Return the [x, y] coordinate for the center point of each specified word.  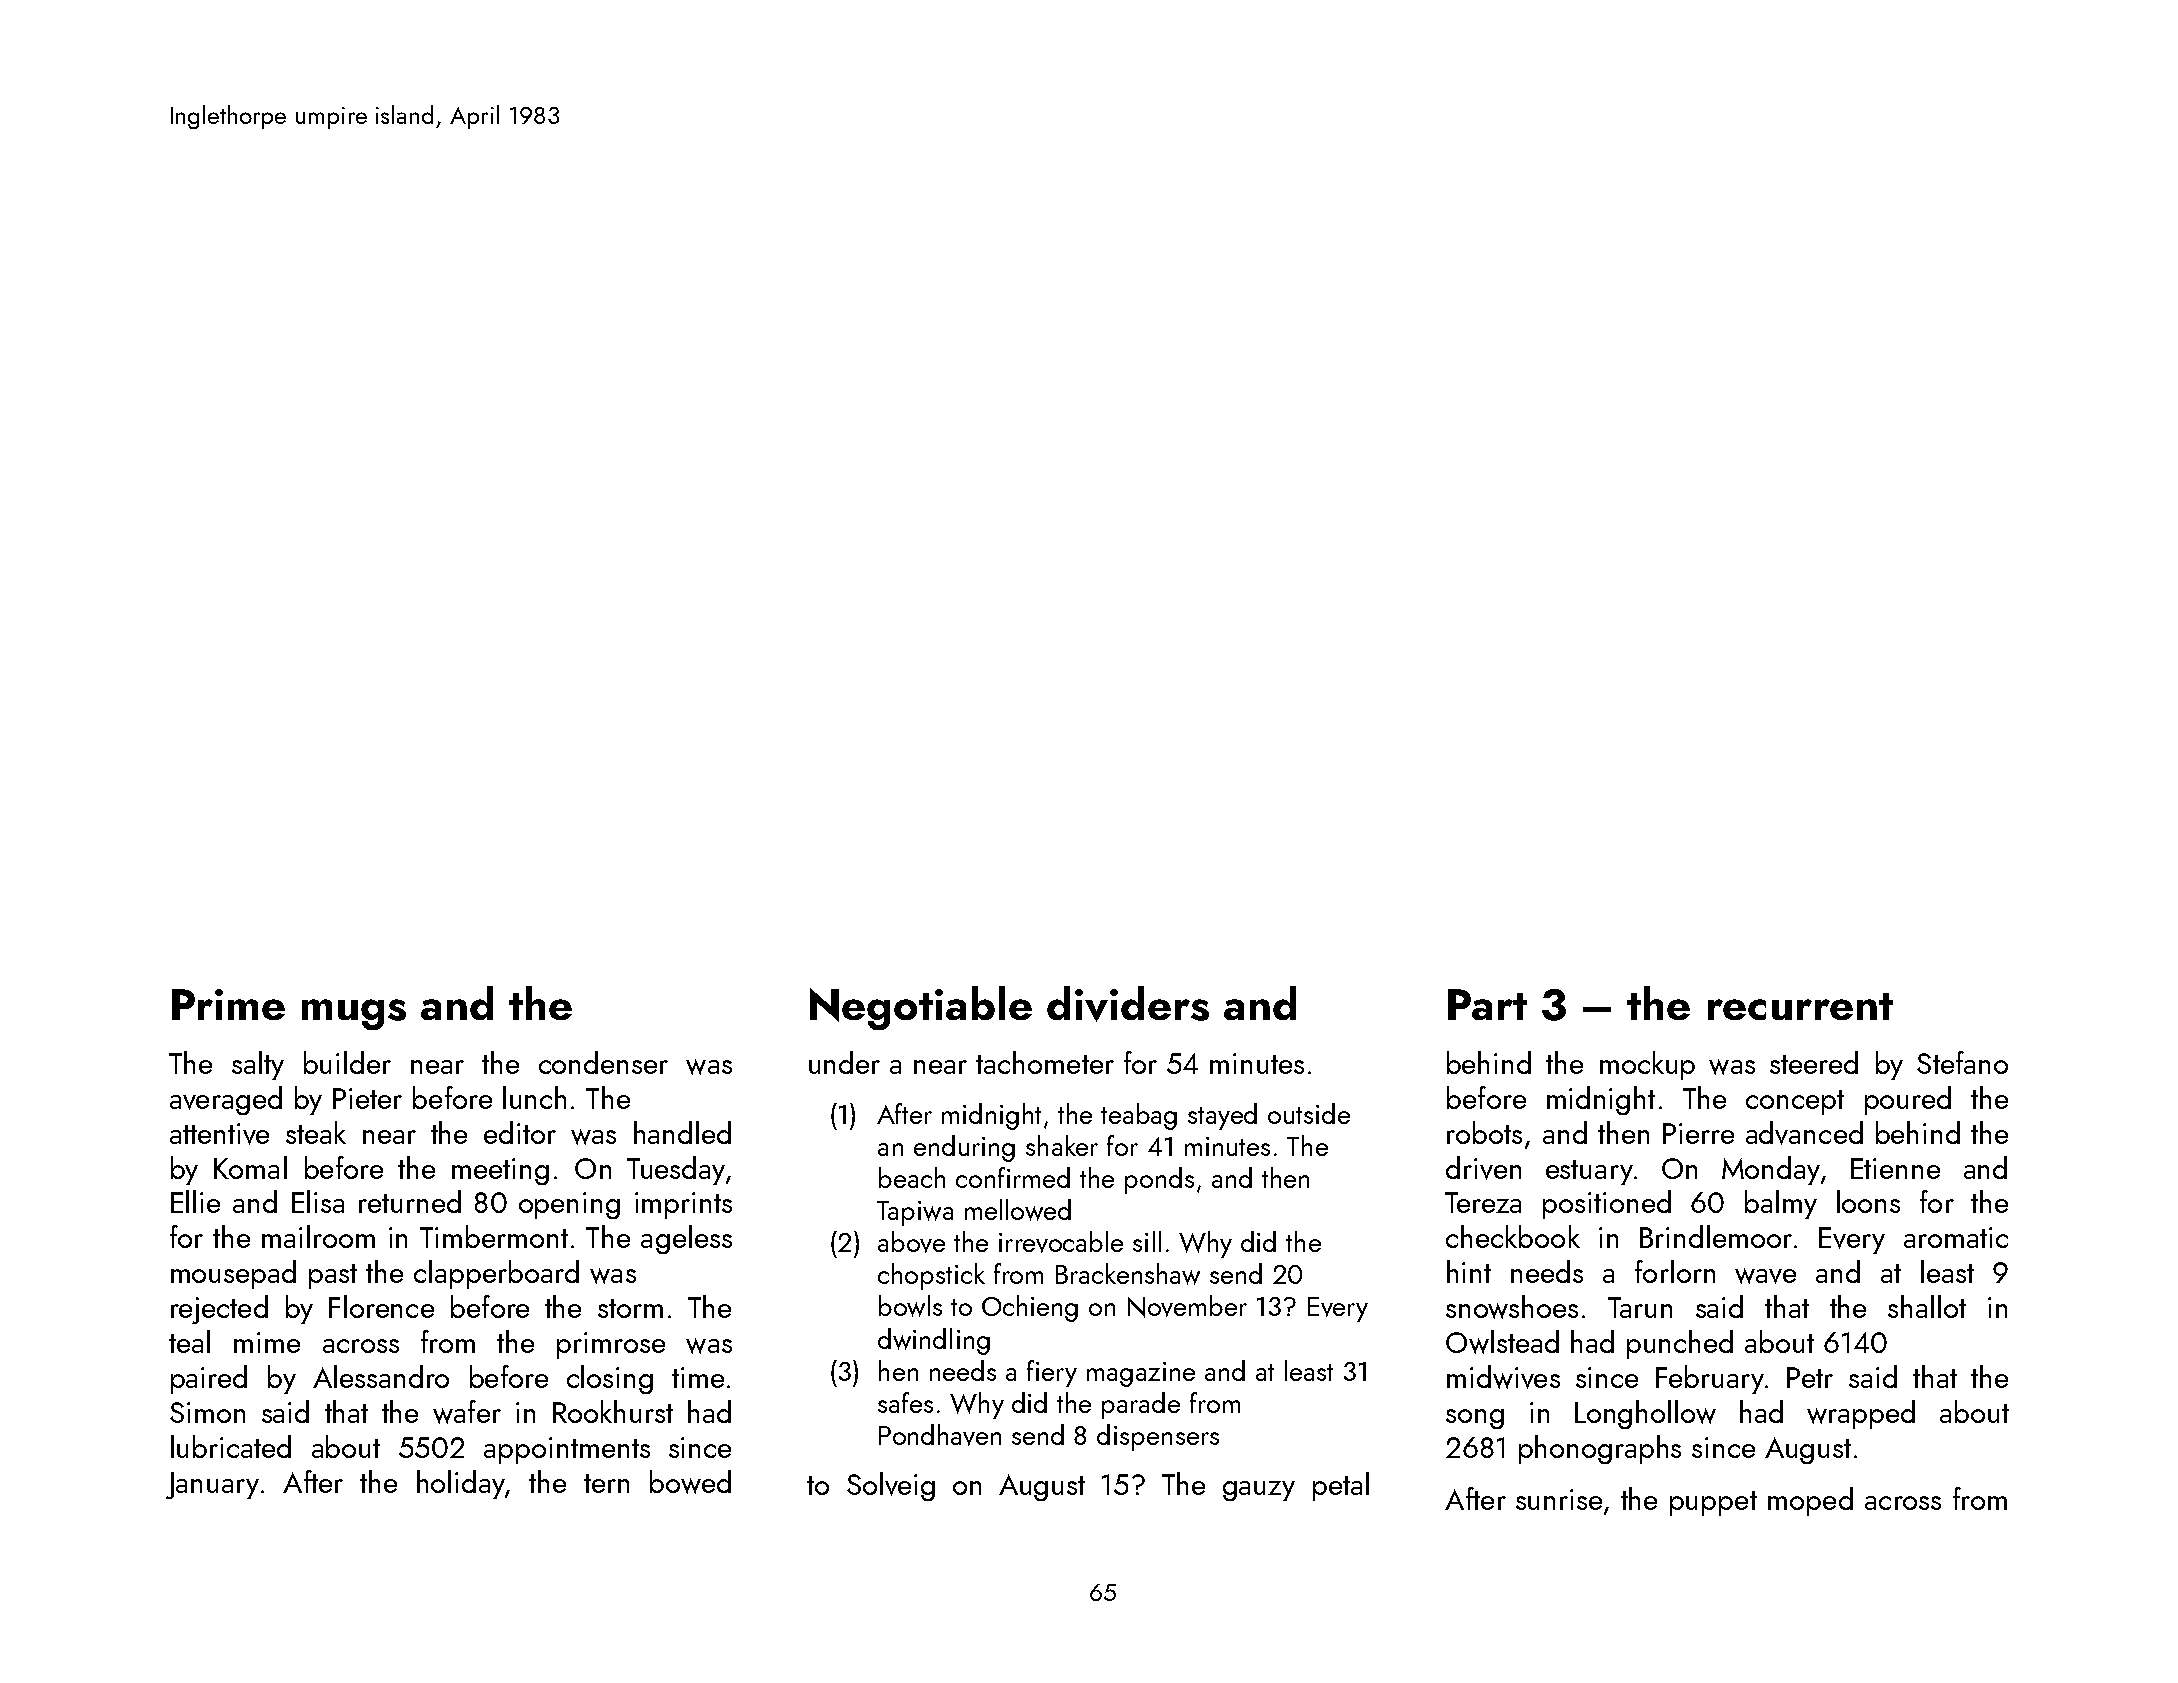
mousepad [233, 1274]
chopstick [931, 1276]
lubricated [231, 1446]
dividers [1128, 1004]
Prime [228, 1004]
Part [1487, 1004]
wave [1765, 1276]
